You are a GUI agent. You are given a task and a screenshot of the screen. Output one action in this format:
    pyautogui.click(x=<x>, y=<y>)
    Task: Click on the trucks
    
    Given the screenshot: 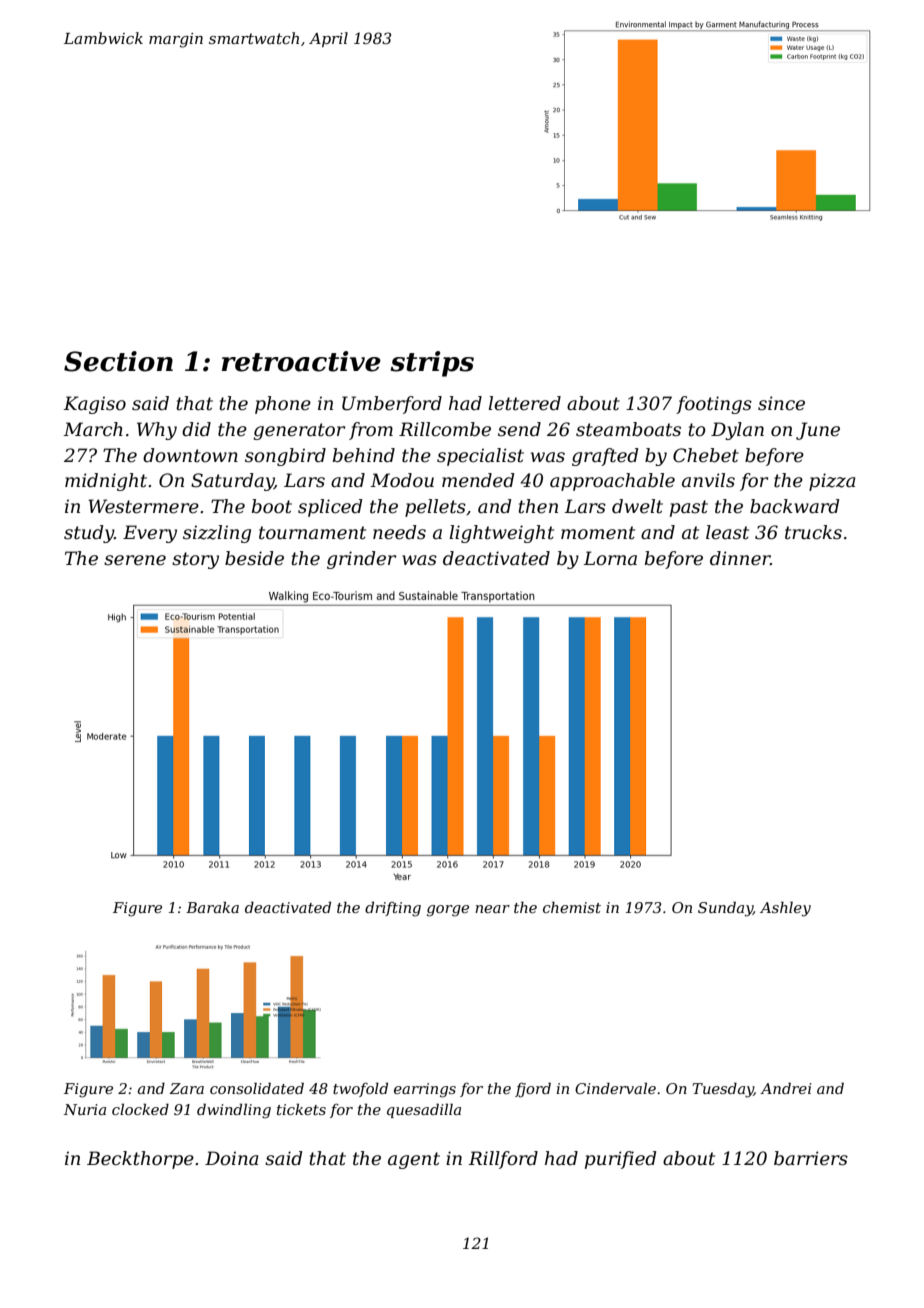 What is the action you would take?
    pyautogui.click(x=813, y=532)
